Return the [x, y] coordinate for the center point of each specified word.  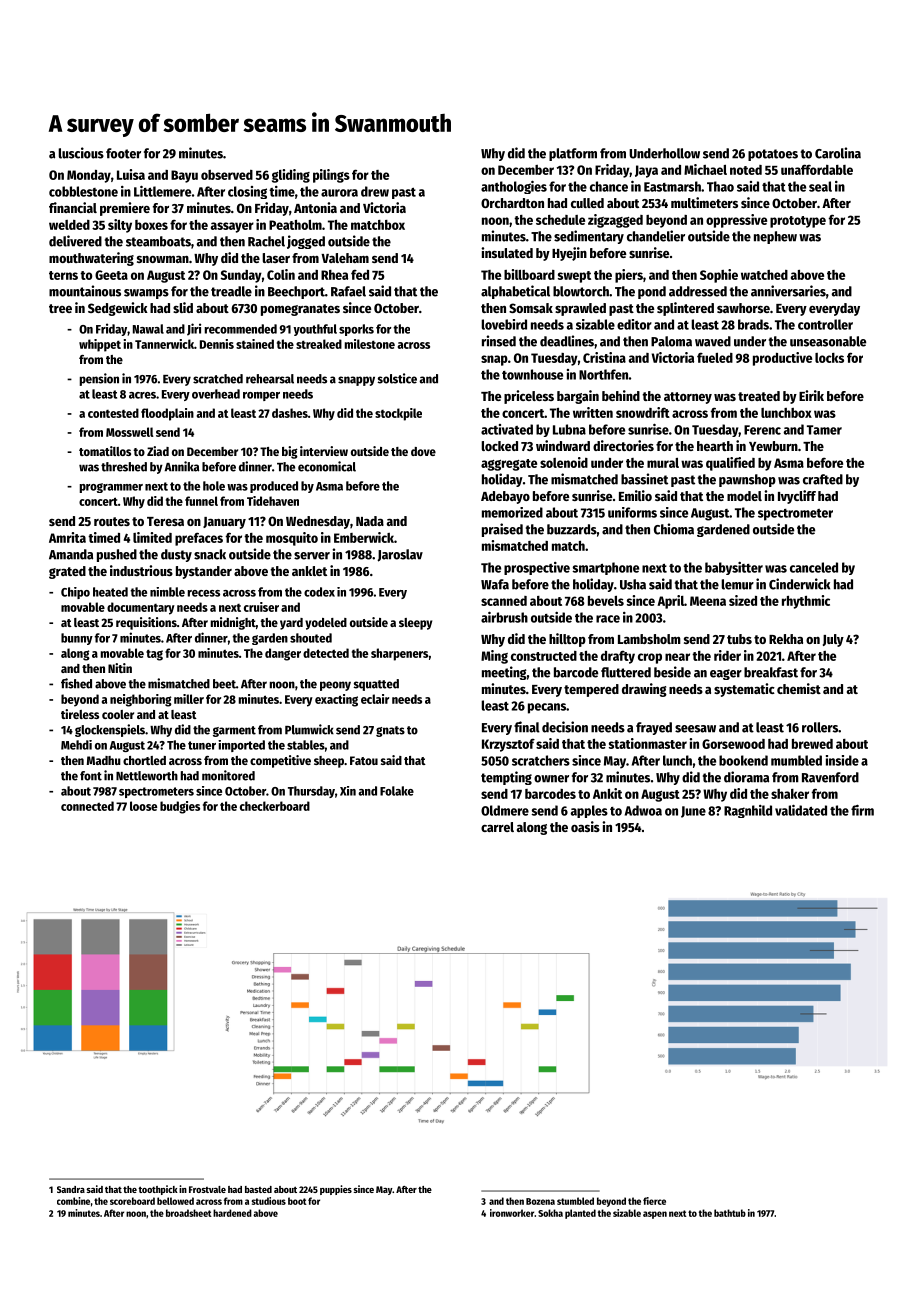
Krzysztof [508, 745]
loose [143, 806]
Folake [397, 791]
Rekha [786, 639]
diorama [746, 777]
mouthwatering [91, 259]
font [91, 776]
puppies [336, 1190]
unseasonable [828, 341]
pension [99, 379]
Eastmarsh [672, 186]
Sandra [71, 1189]
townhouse [532, 374]
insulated [507, 252]
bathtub [730, 1213]
